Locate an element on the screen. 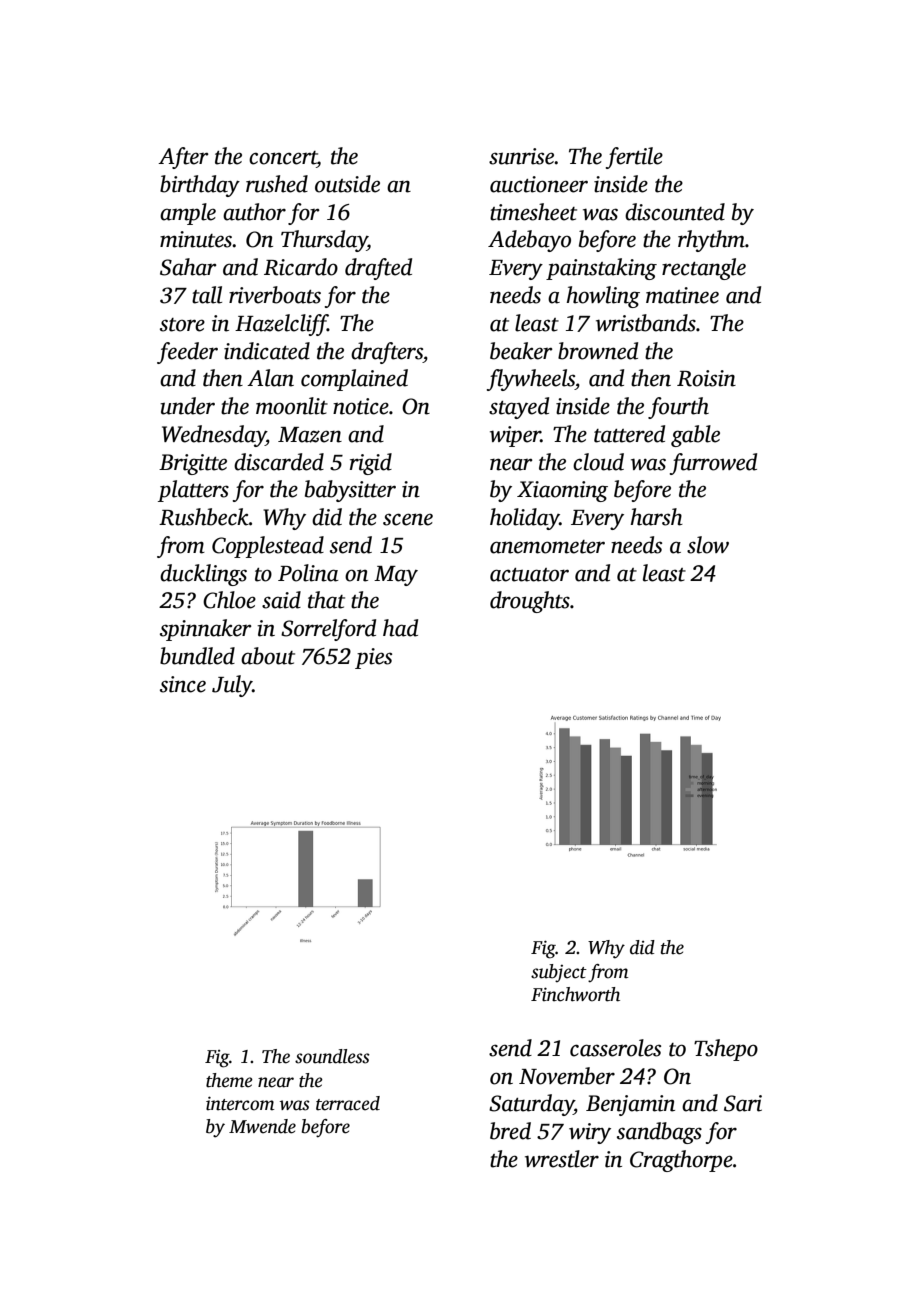  bred is located at coordinates (510, 1131).
